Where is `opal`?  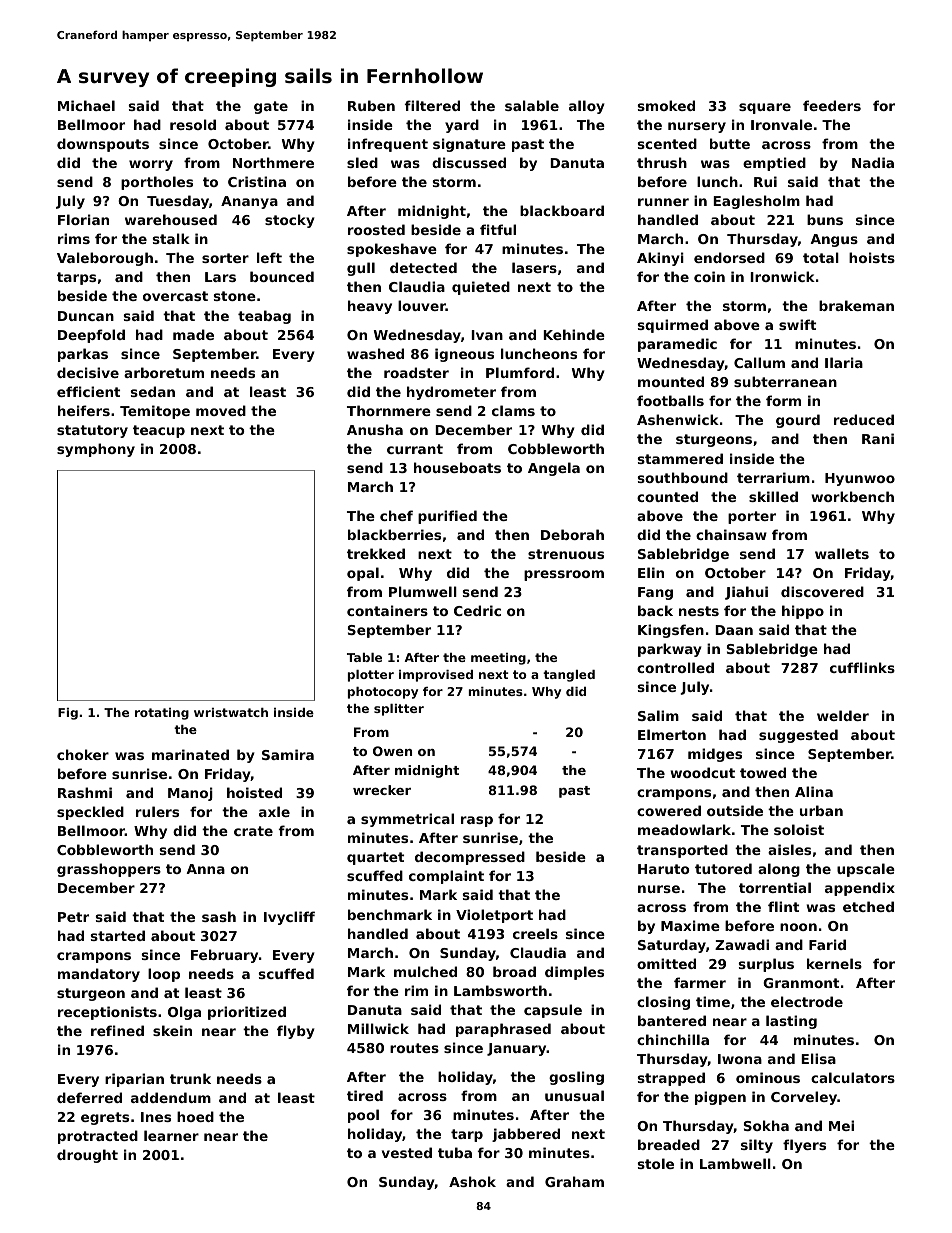 opal is located at coordinates (363, 574).
